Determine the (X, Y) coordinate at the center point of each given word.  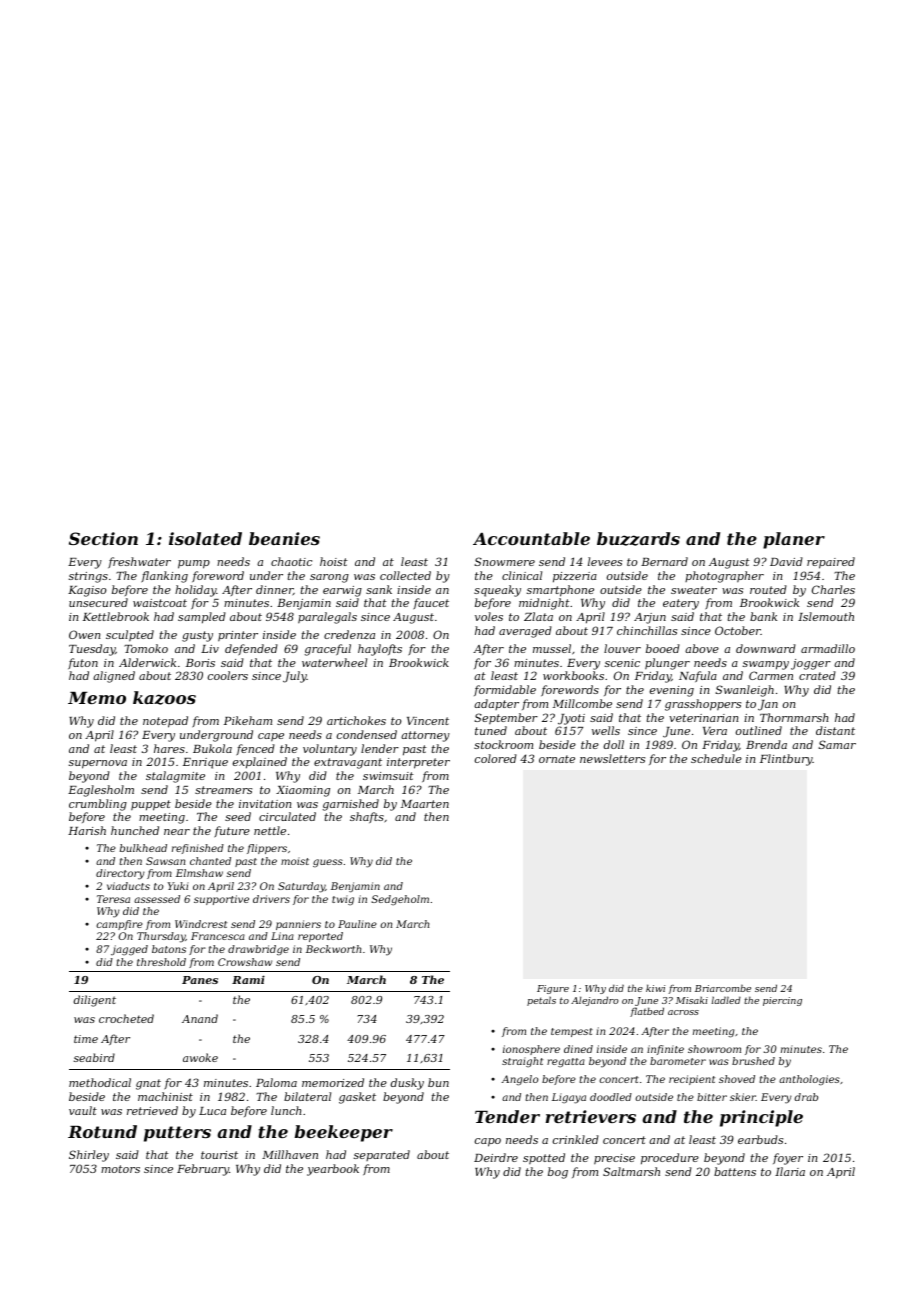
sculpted (130, 636)
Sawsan (165, 861)
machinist (165, 1096)
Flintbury (786, 760)
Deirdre (496, 1157)
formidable (505, 690)
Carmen (771, 675)
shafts (367, 817)
